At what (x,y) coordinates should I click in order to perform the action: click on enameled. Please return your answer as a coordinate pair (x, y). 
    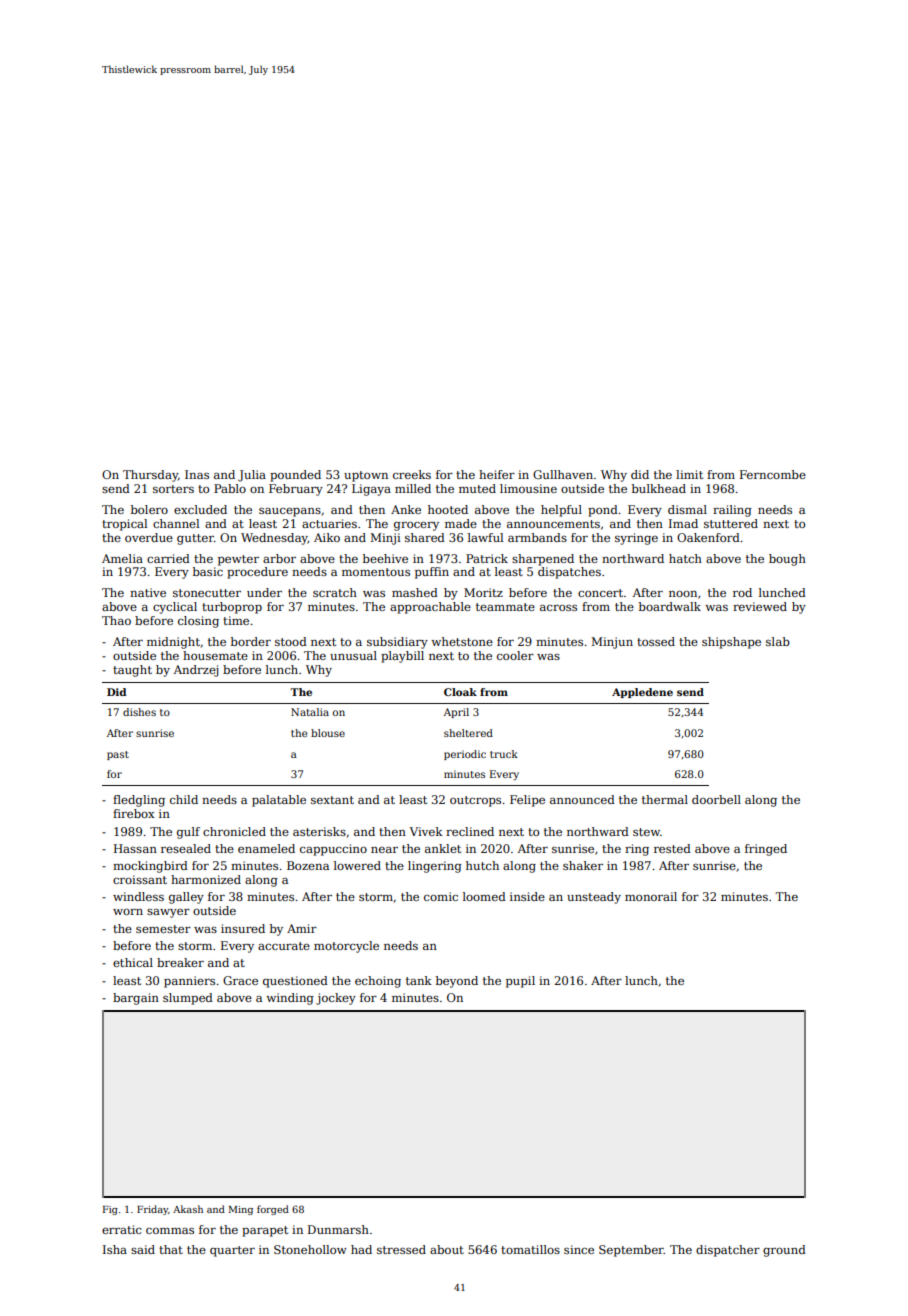
    Looking at the image, I should click on (266, 848).
